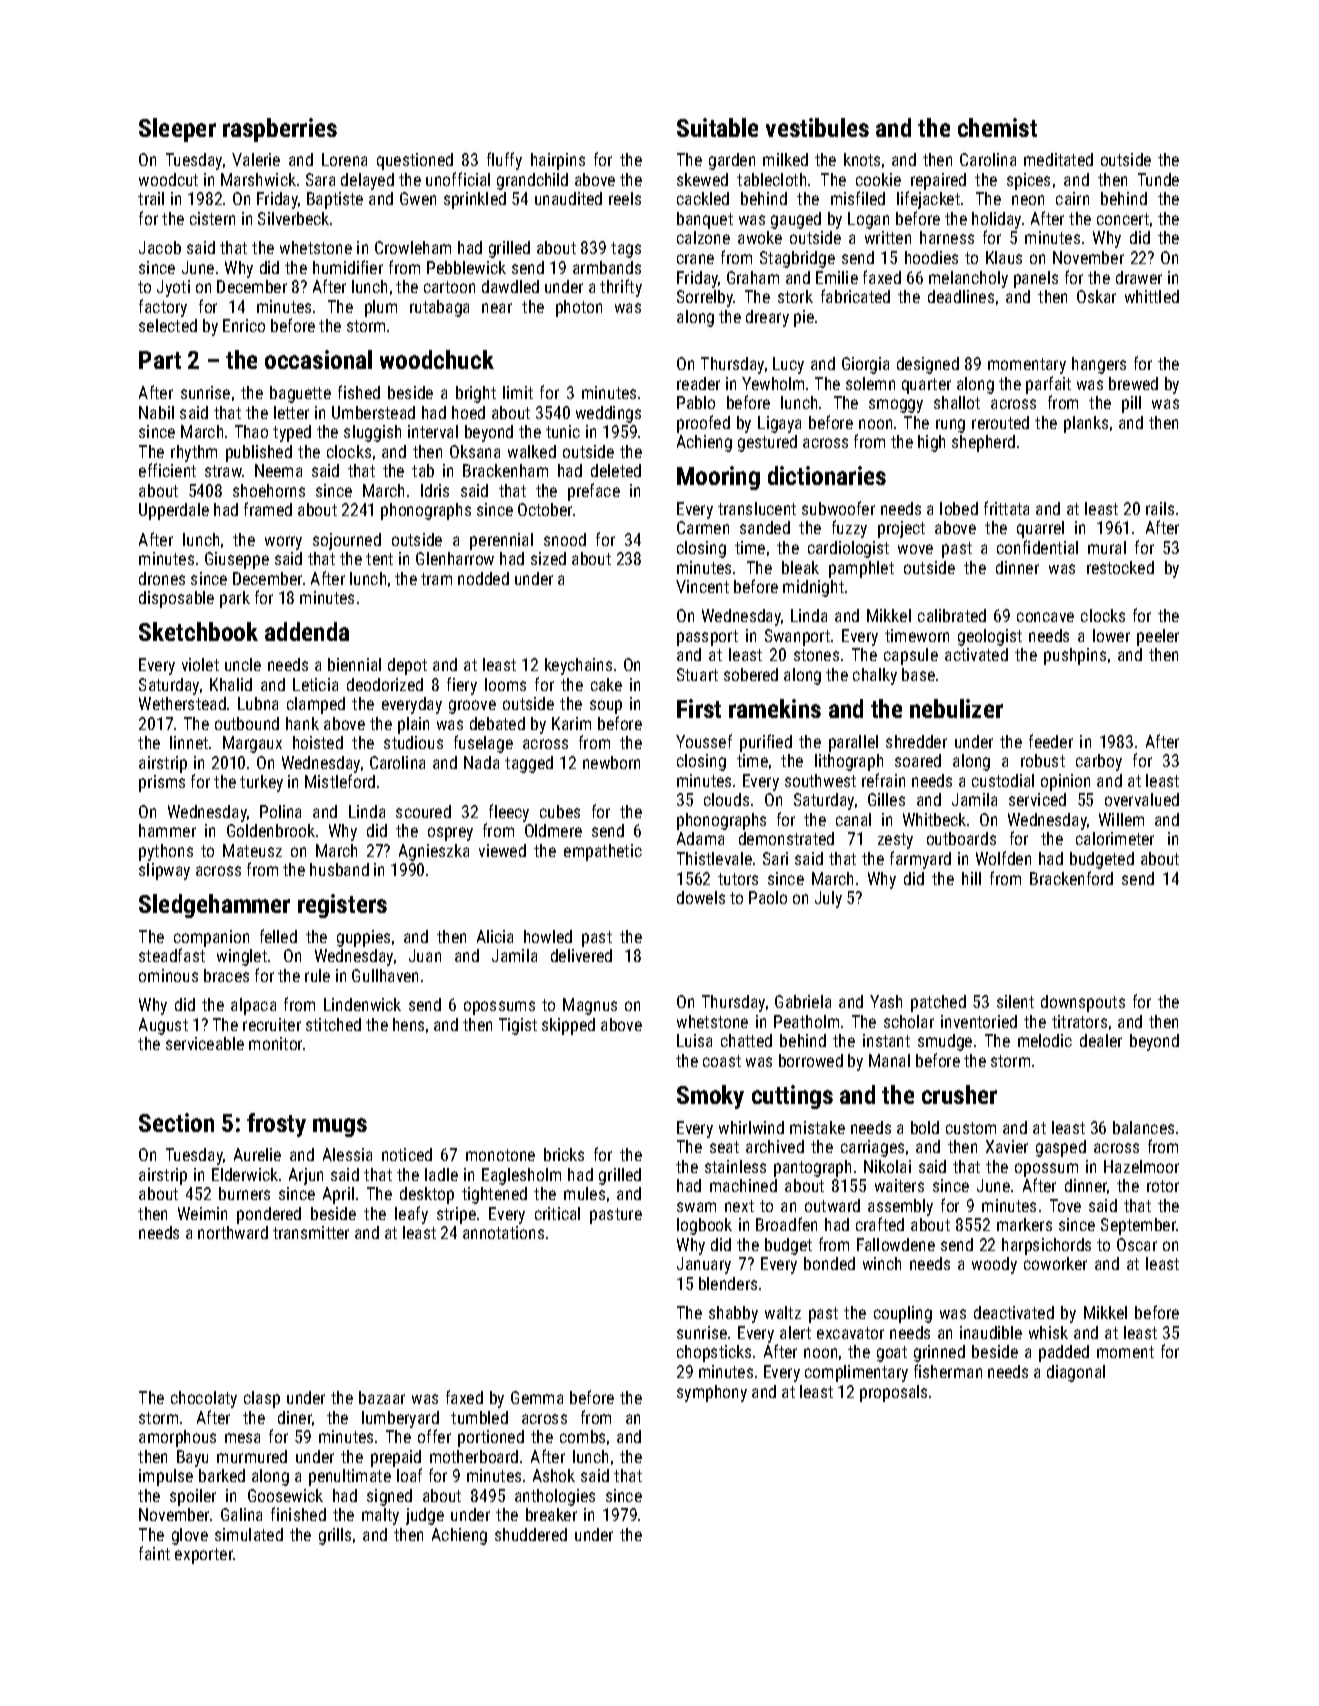  I want to click on Agnieszka, so click(434, 852).
